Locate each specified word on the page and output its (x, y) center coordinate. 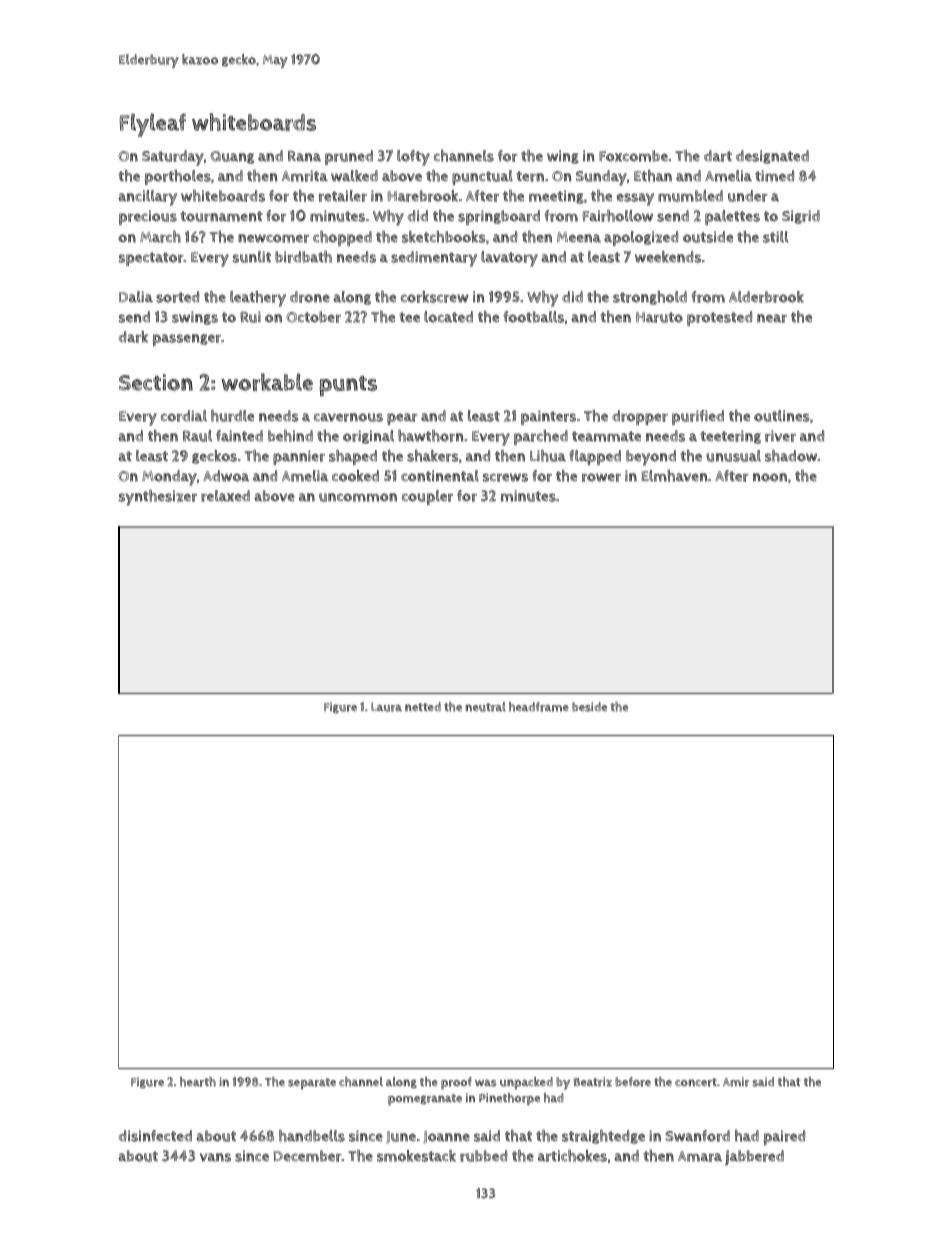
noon (770, 477)
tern (530, 176)
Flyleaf (153, 125)
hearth (198, 1082)
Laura (386, 707)
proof (456, 1083)
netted (423, 706)
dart (718, 156)
